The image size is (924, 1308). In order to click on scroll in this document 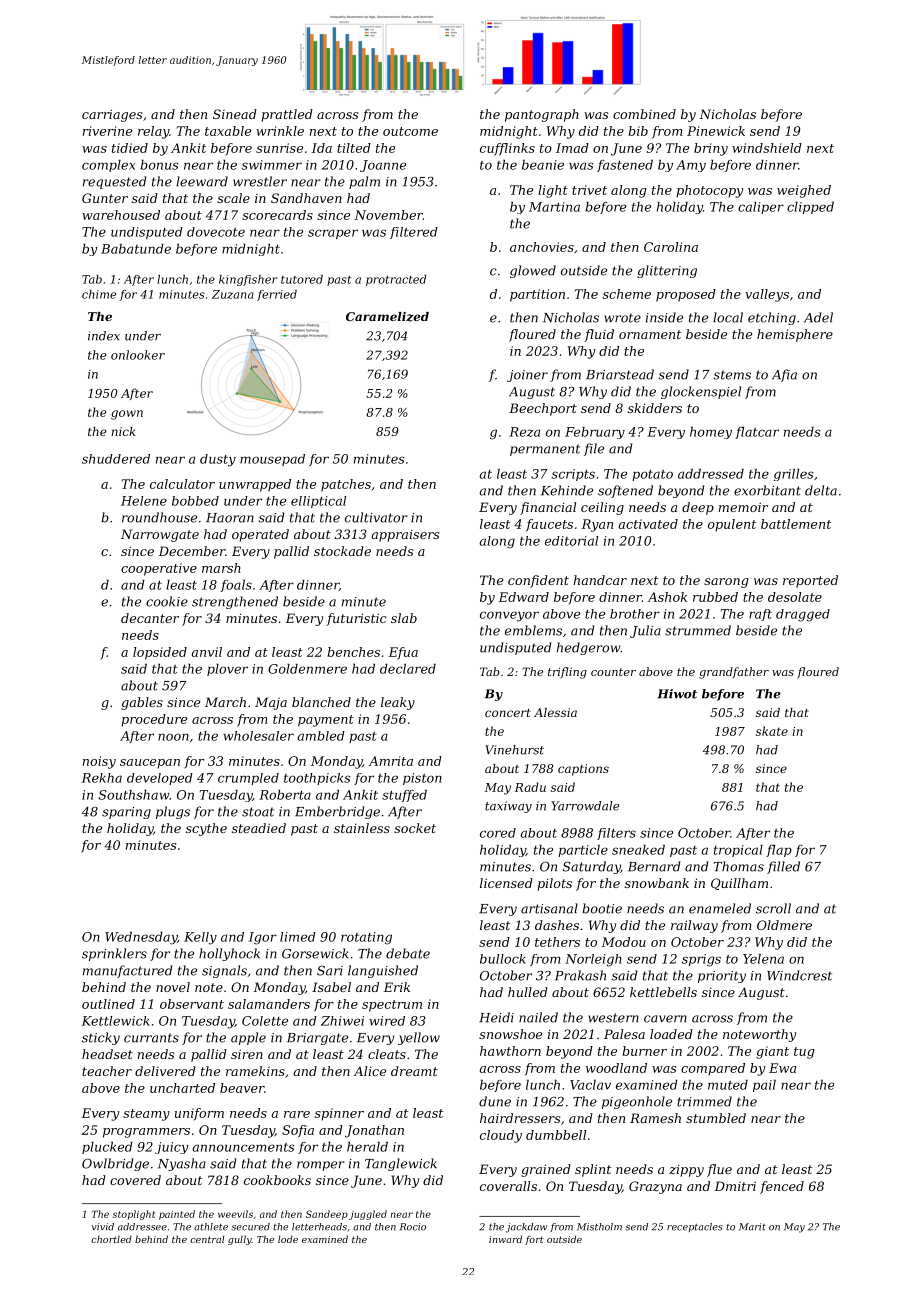, I will do `click(773, 908)`.
